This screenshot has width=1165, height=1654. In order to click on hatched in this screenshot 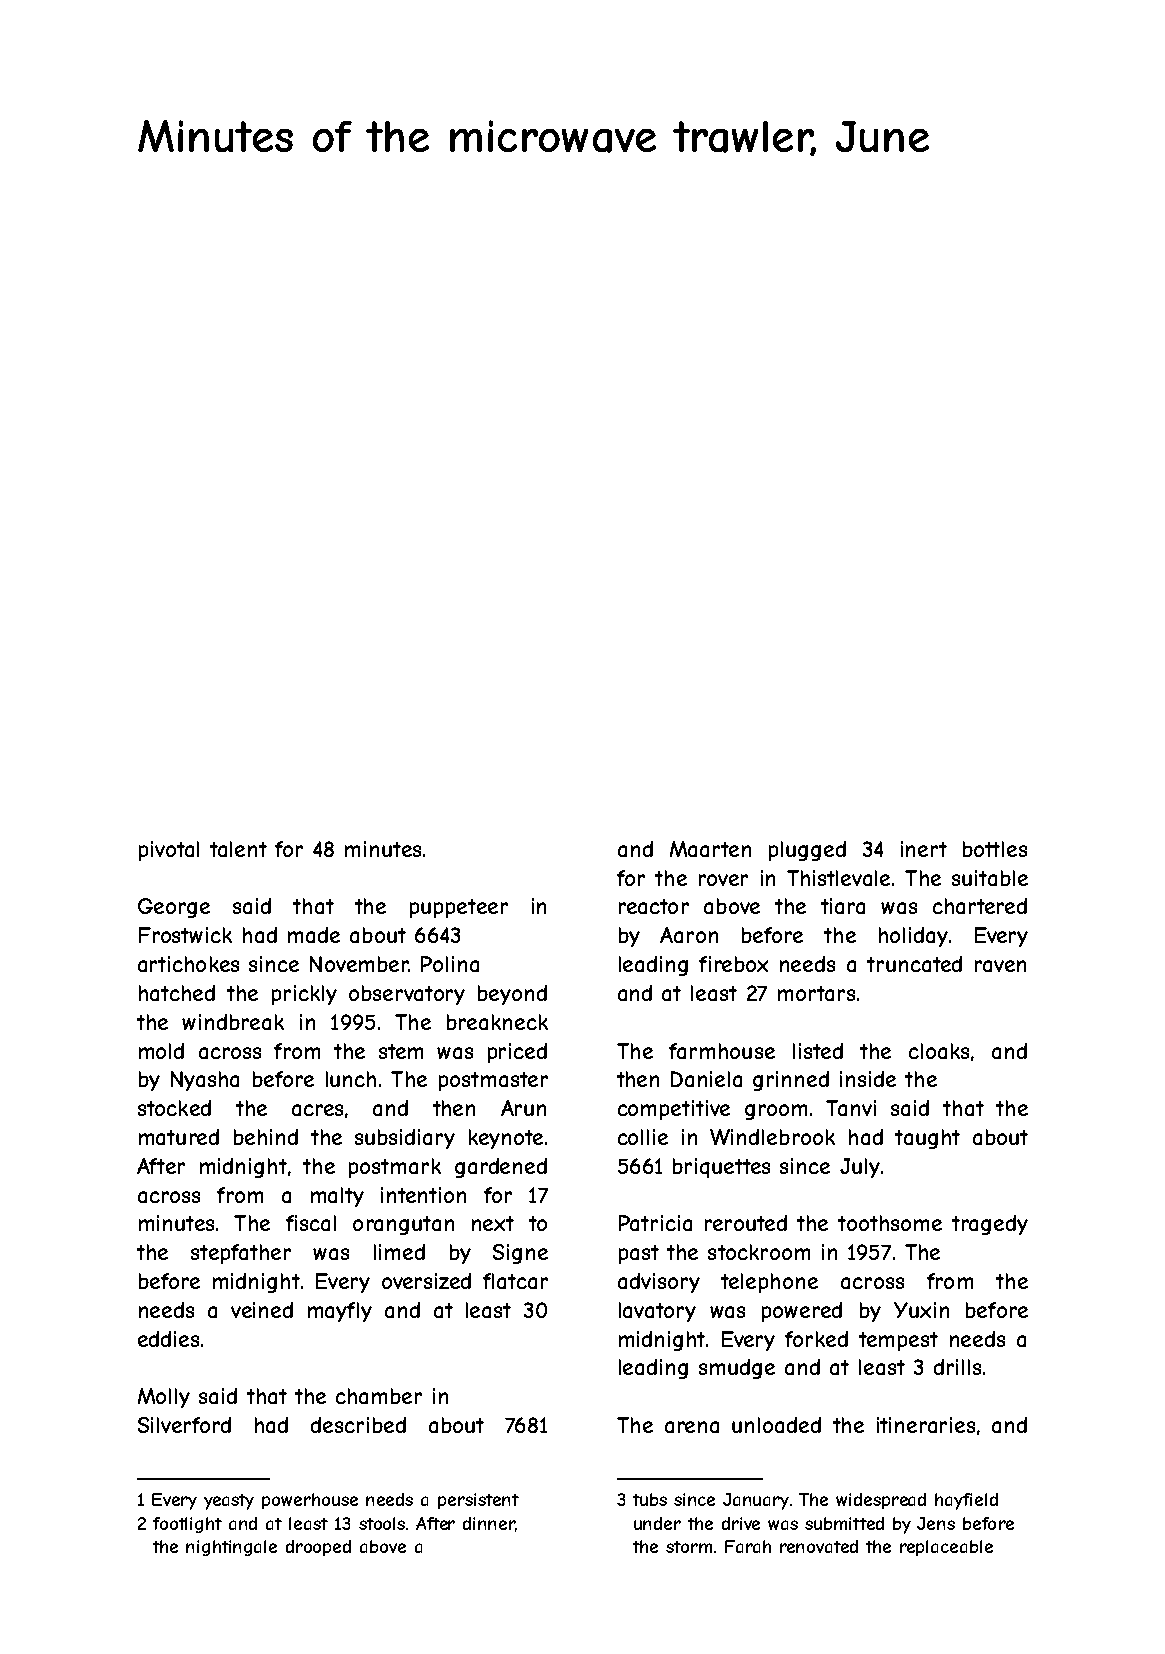, I will do `click(177, 993)`.
